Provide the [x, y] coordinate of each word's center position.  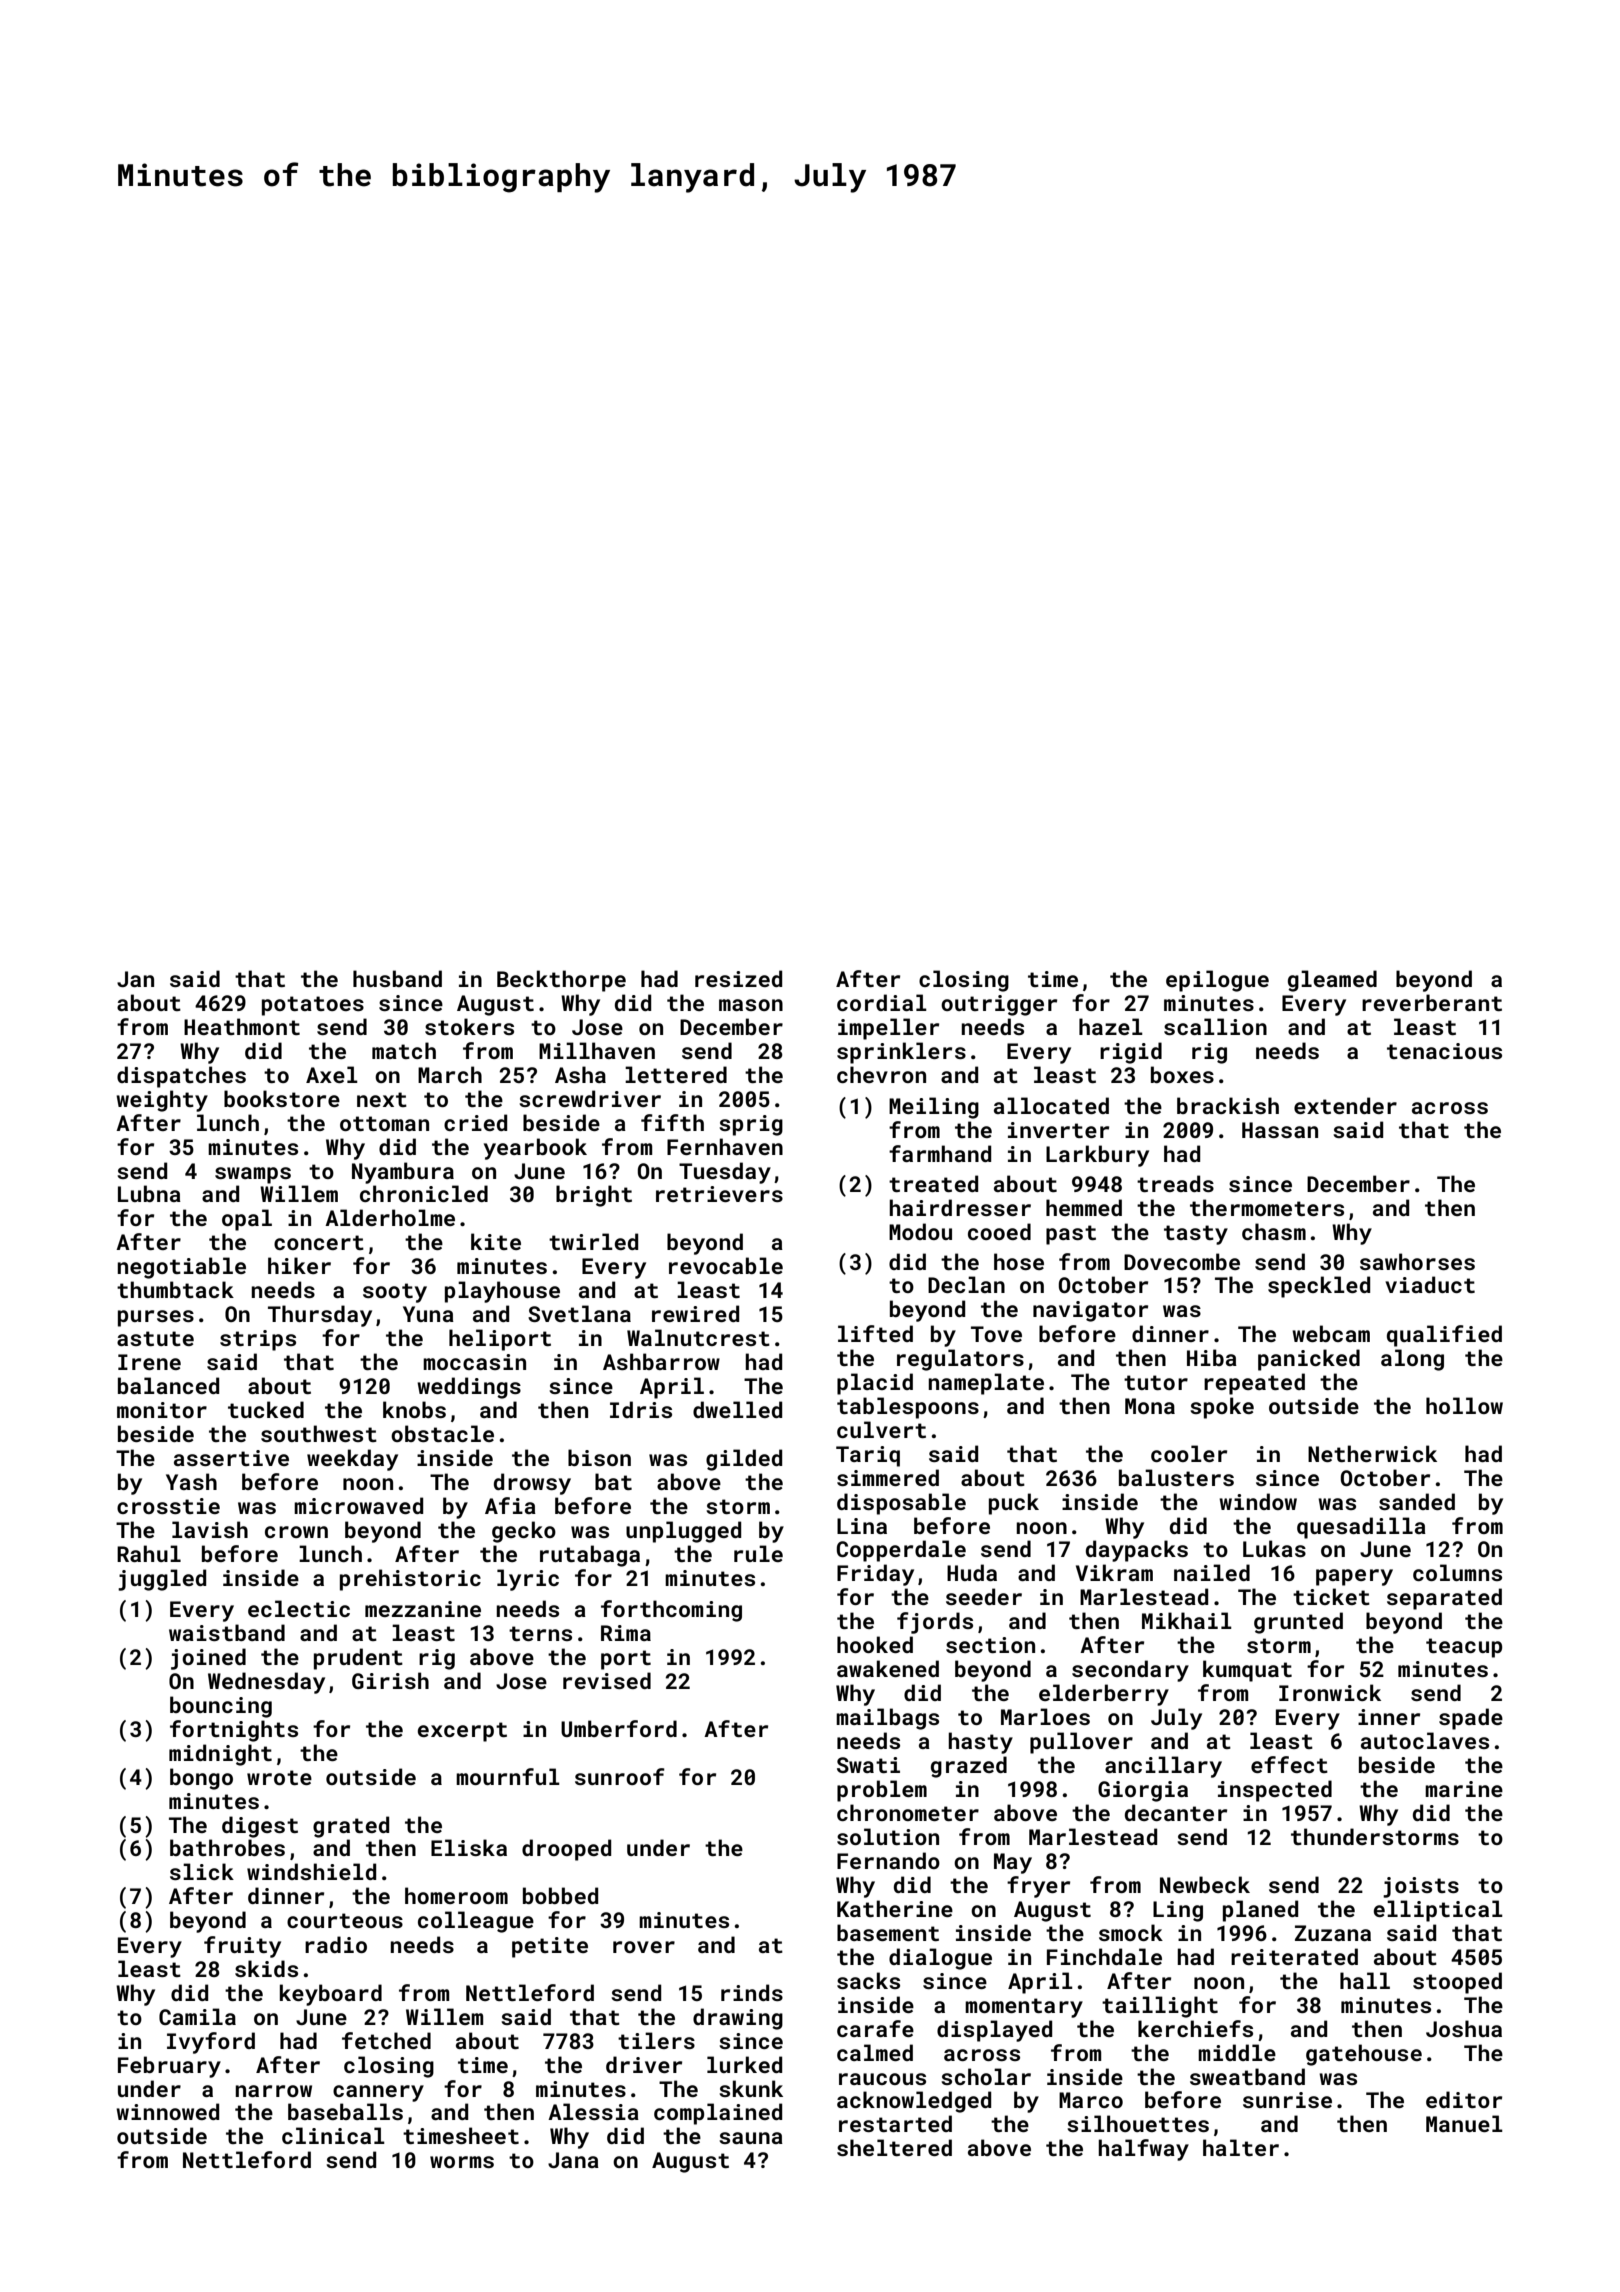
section [990, 1645]
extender [1345, 1105]
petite [550, 1947]
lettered [676, 1074]
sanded [1417, 1501]
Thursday [320, 1316]
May [1013, 1863]
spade [1471, 1719]
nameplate [986, 1384]
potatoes [313, 1006]
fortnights [234, 1731]
